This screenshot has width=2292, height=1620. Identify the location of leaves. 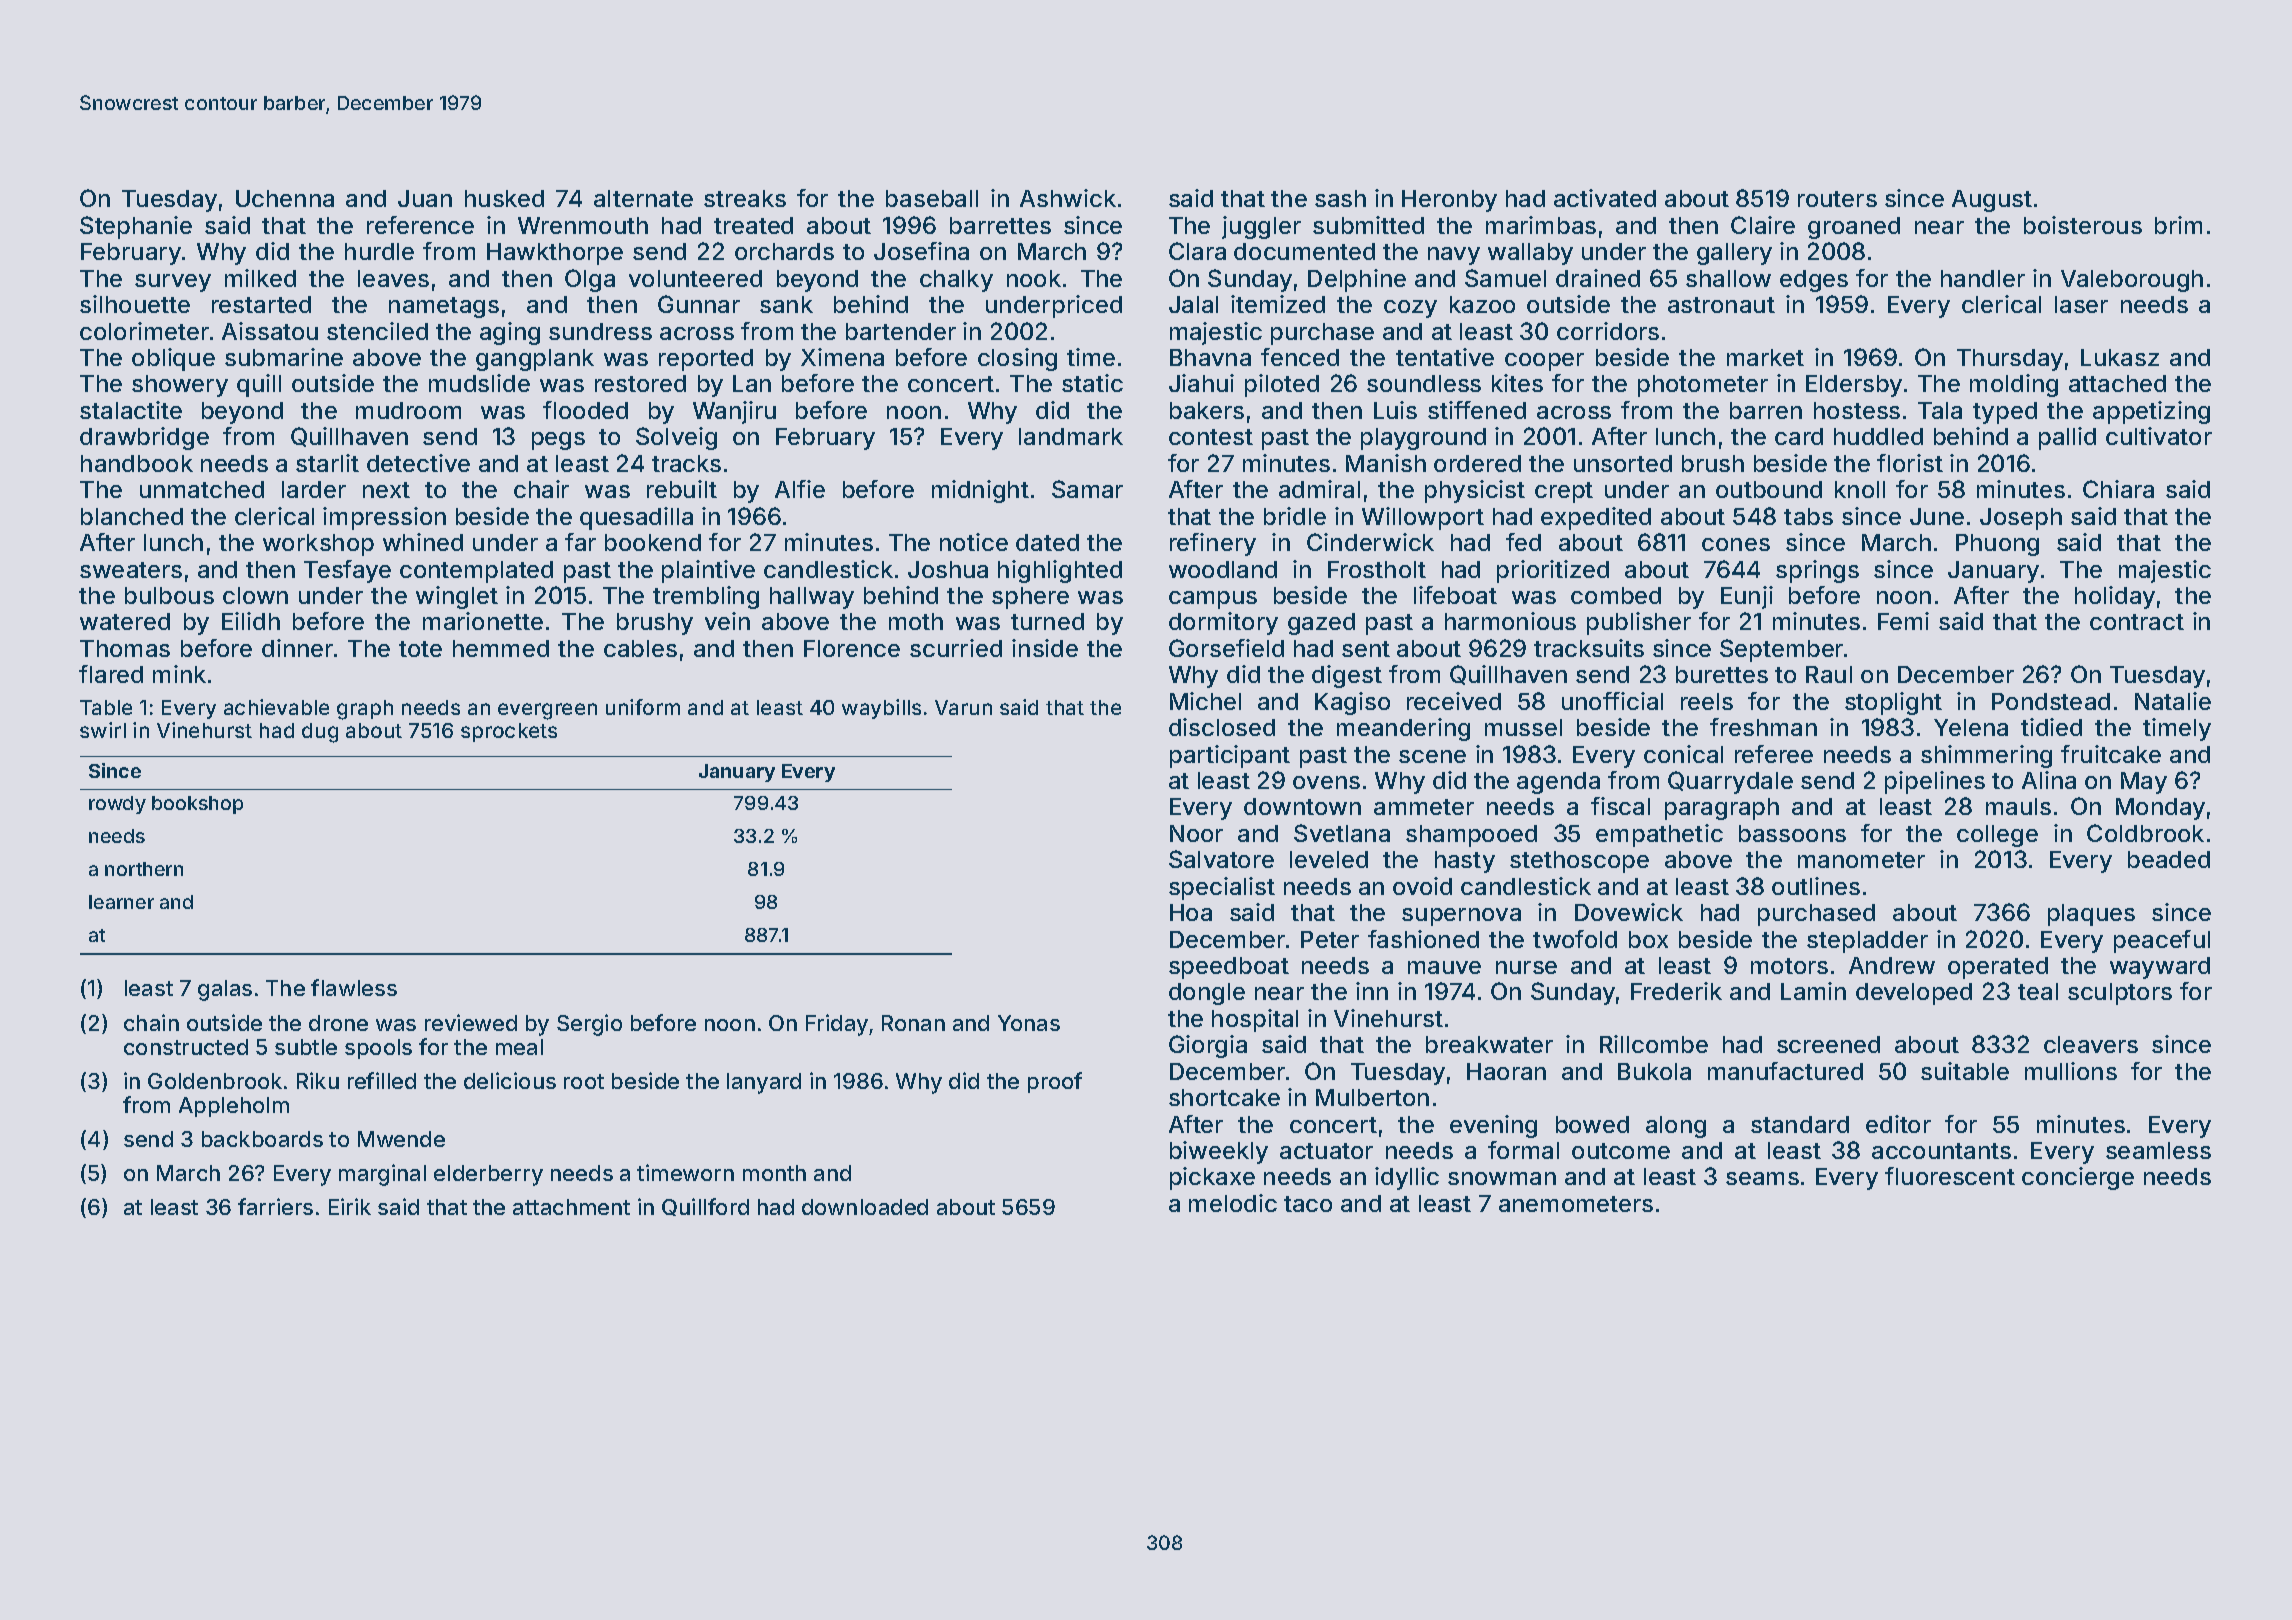
(393, 278).
